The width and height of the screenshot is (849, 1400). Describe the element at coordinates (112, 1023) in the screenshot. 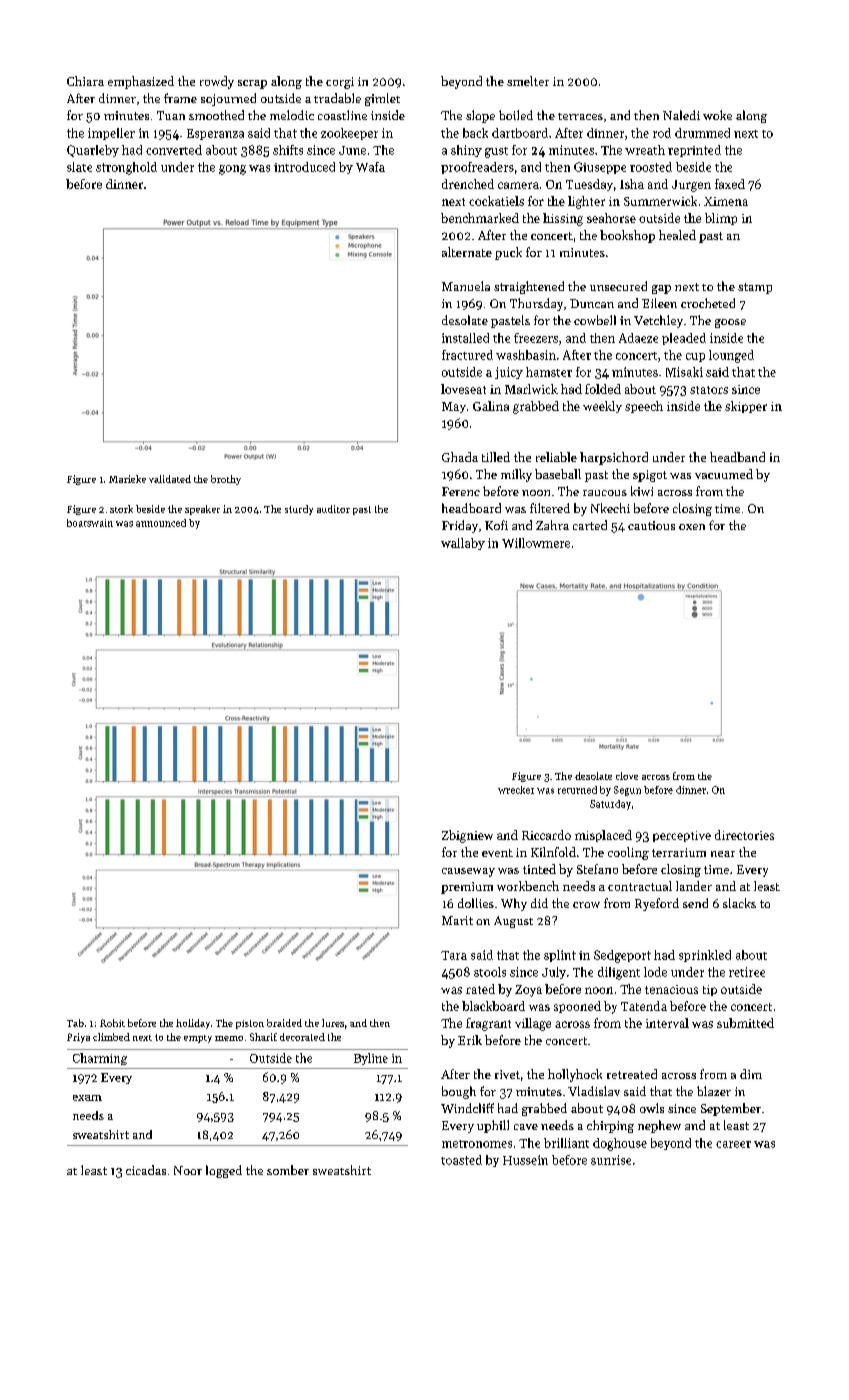

I see `Rohit` at that location.
